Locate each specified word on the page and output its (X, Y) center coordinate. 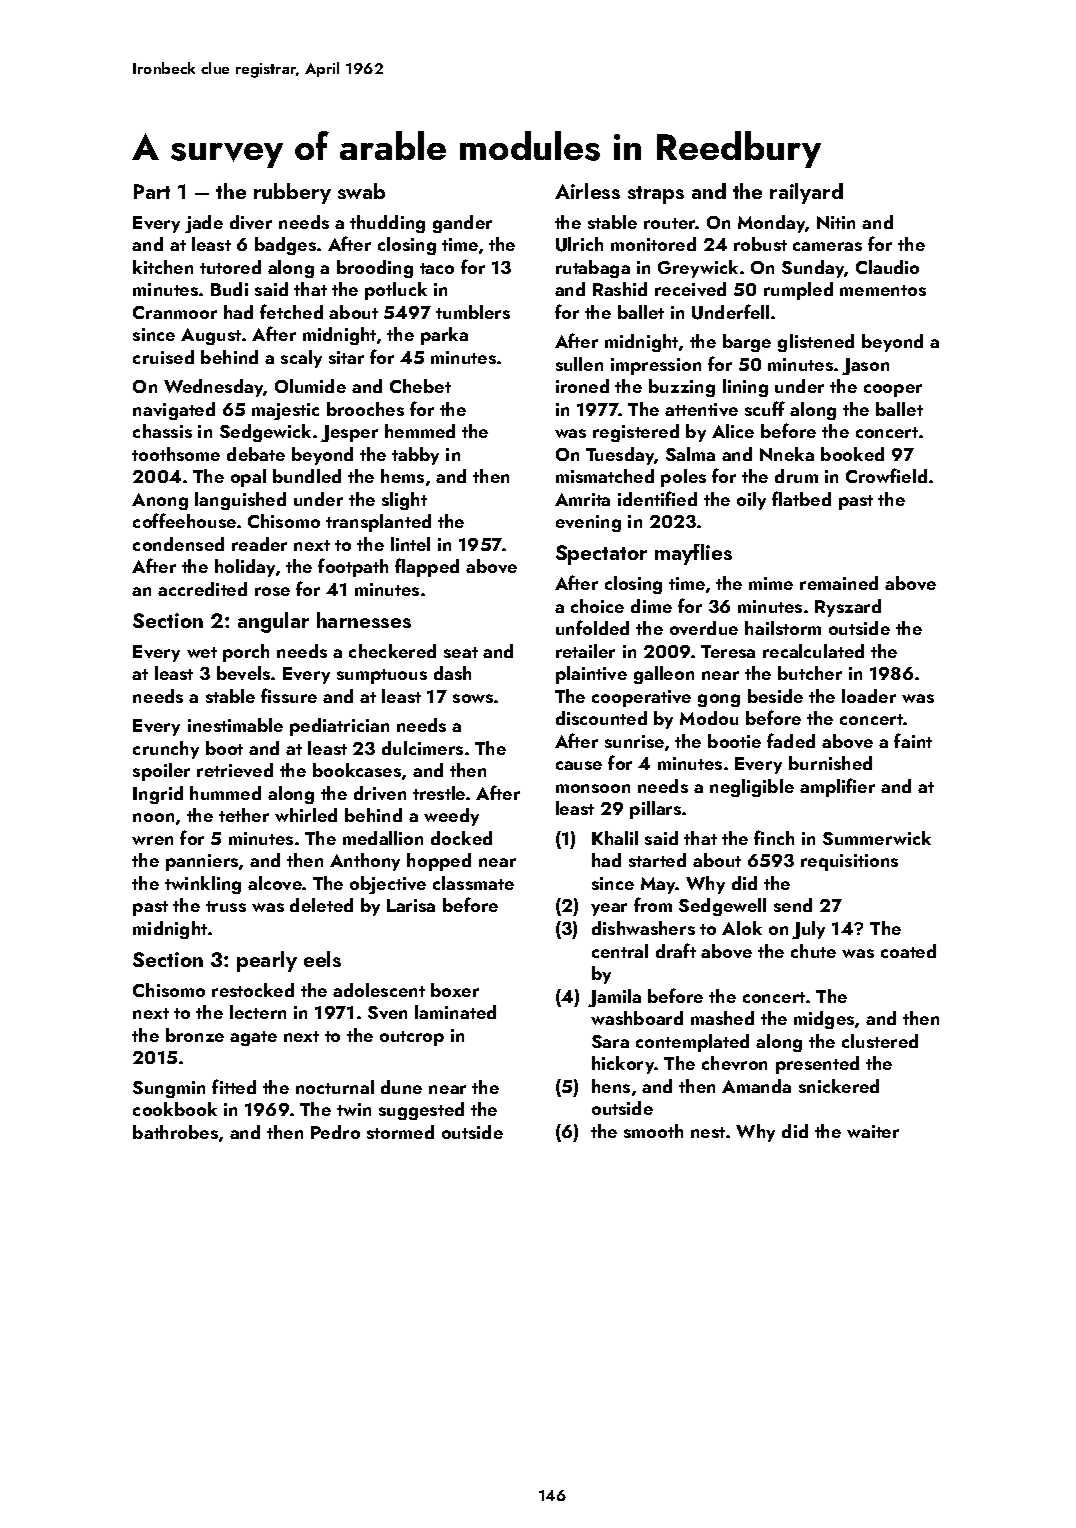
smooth (653, 1131)
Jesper (349, 433)
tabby (415, 456)
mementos (883, 290)
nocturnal (335, 1087)
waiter (873, 1131)
